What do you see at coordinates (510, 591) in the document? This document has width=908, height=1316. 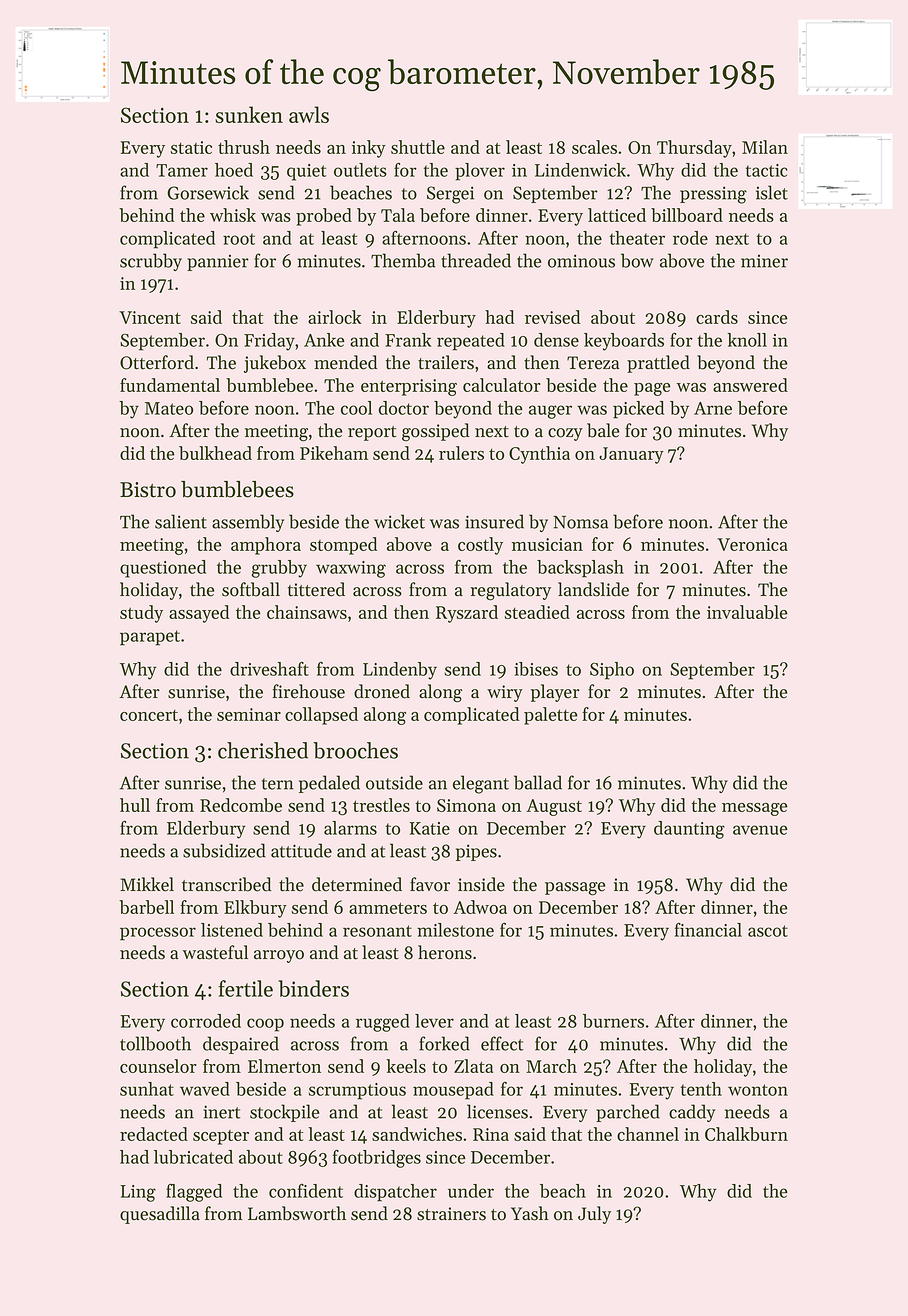 I see `regulatory` at bounding box center [510, 591].
